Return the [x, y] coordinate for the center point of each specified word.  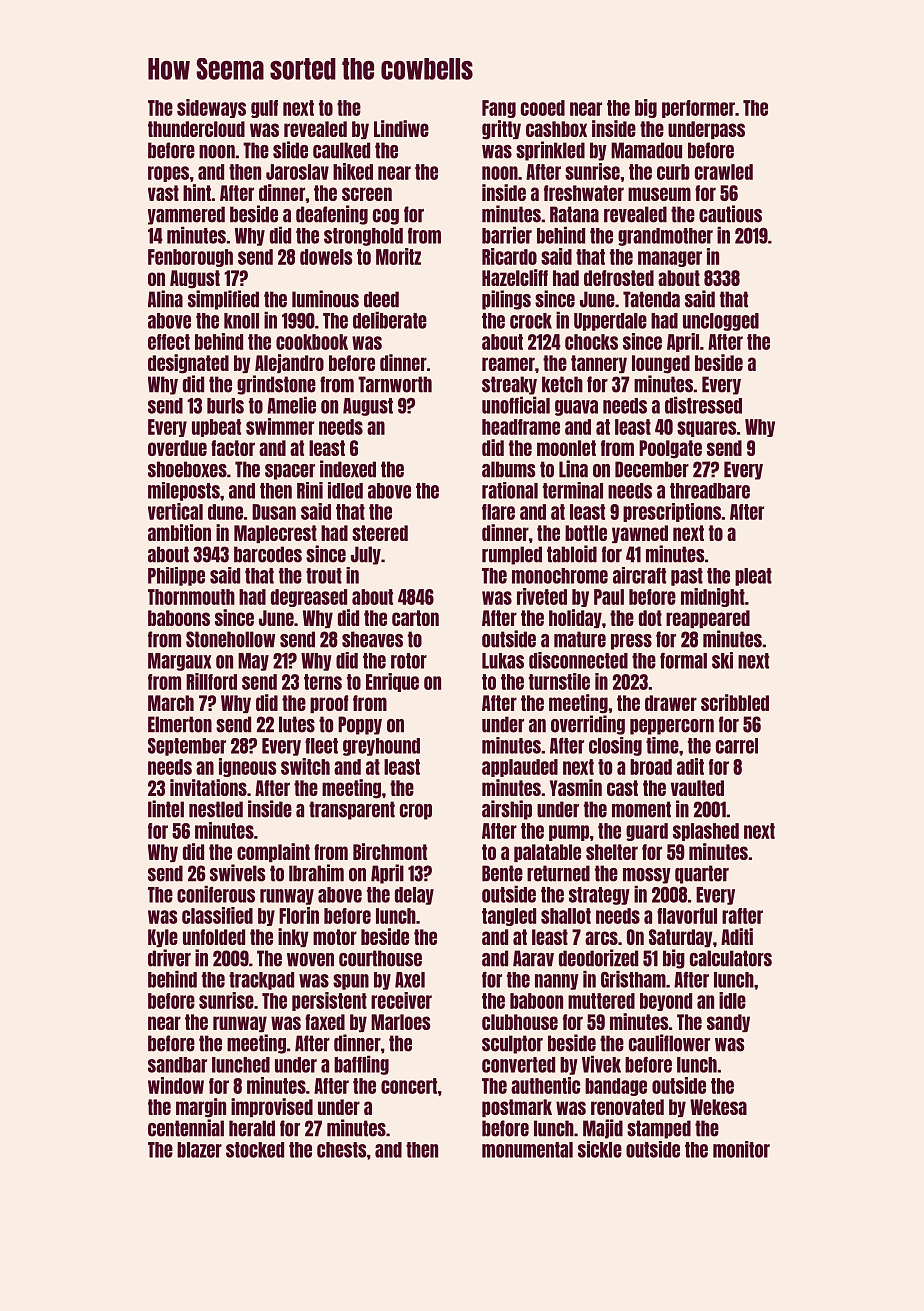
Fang [499, 109]
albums [509, 469]
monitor [741, 1149]
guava [576, 408]
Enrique [392, 682]
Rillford [211, 681]
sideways [211, 108]
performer [698, 109]
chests [341, 1150]
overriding [588, 725]
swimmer [280, 426]
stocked [255, 1150]
